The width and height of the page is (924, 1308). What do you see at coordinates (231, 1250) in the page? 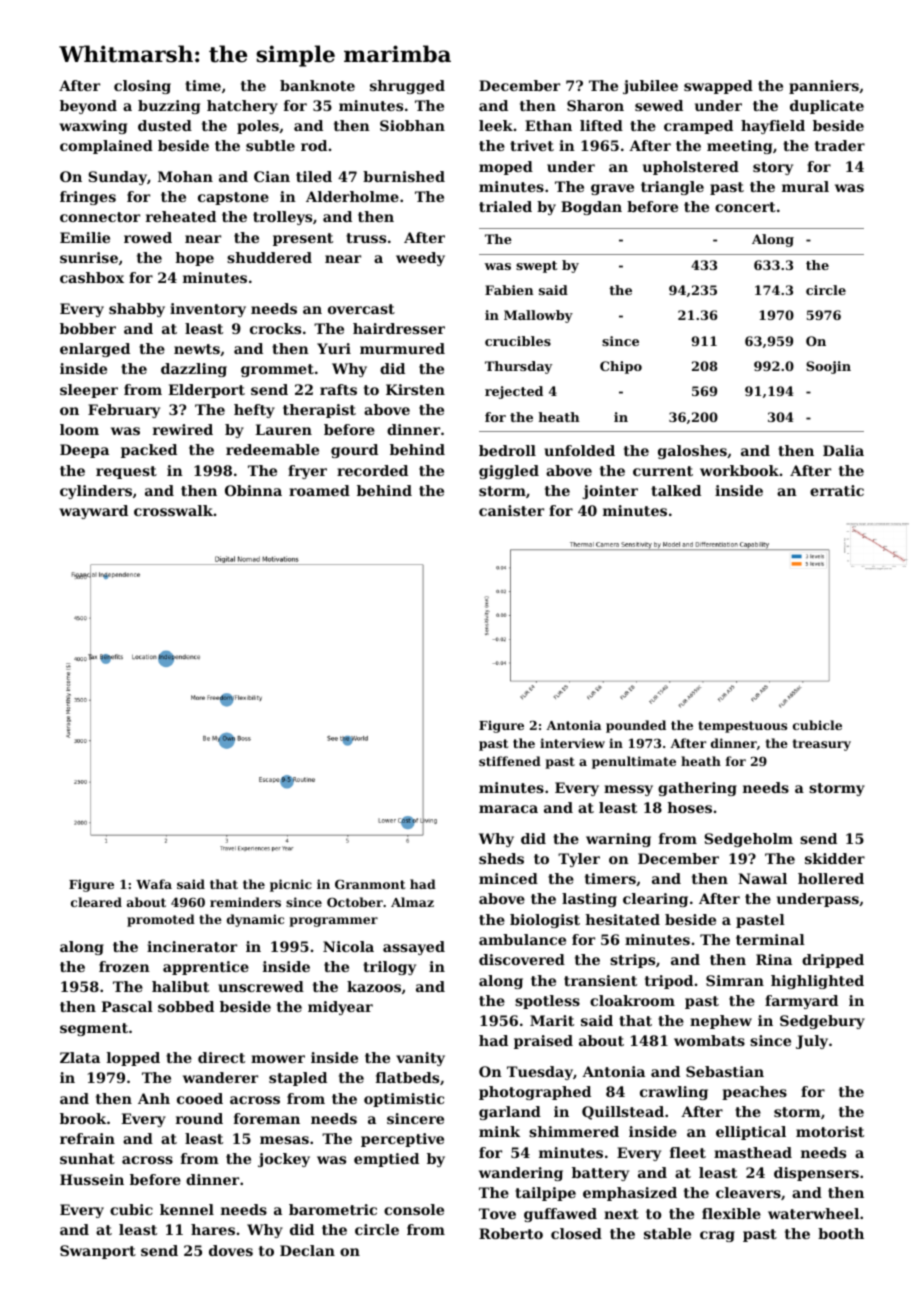
I see `doves` at bounding box center [231, 1250].
